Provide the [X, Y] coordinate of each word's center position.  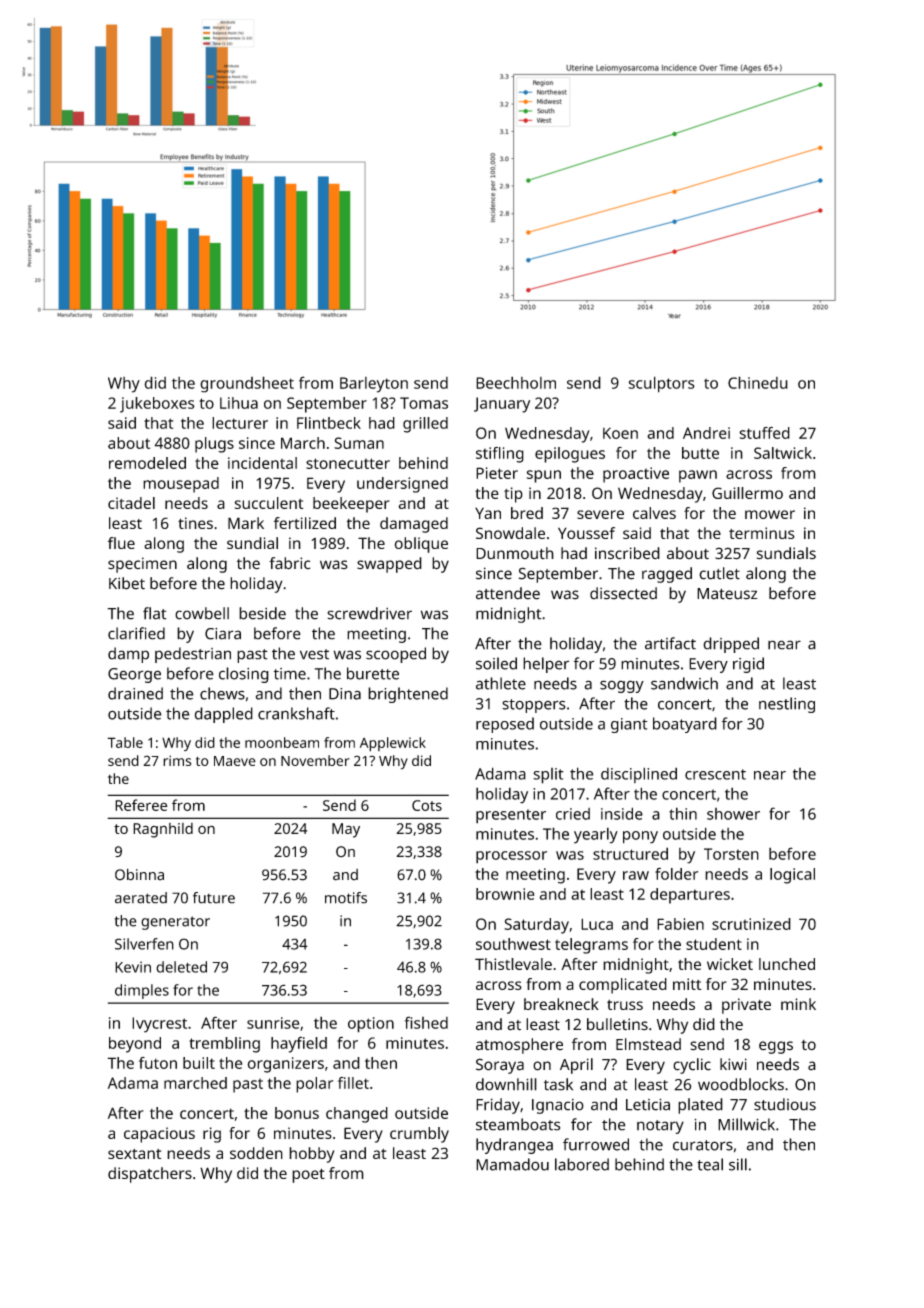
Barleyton [374, 385]
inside [622, 813]
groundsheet [247, 384]
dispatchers [150, 1175]
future [214, 898]
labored [582, 1164]
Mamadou [512, 1164]
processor [511, 857]
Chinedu [758, 382]
